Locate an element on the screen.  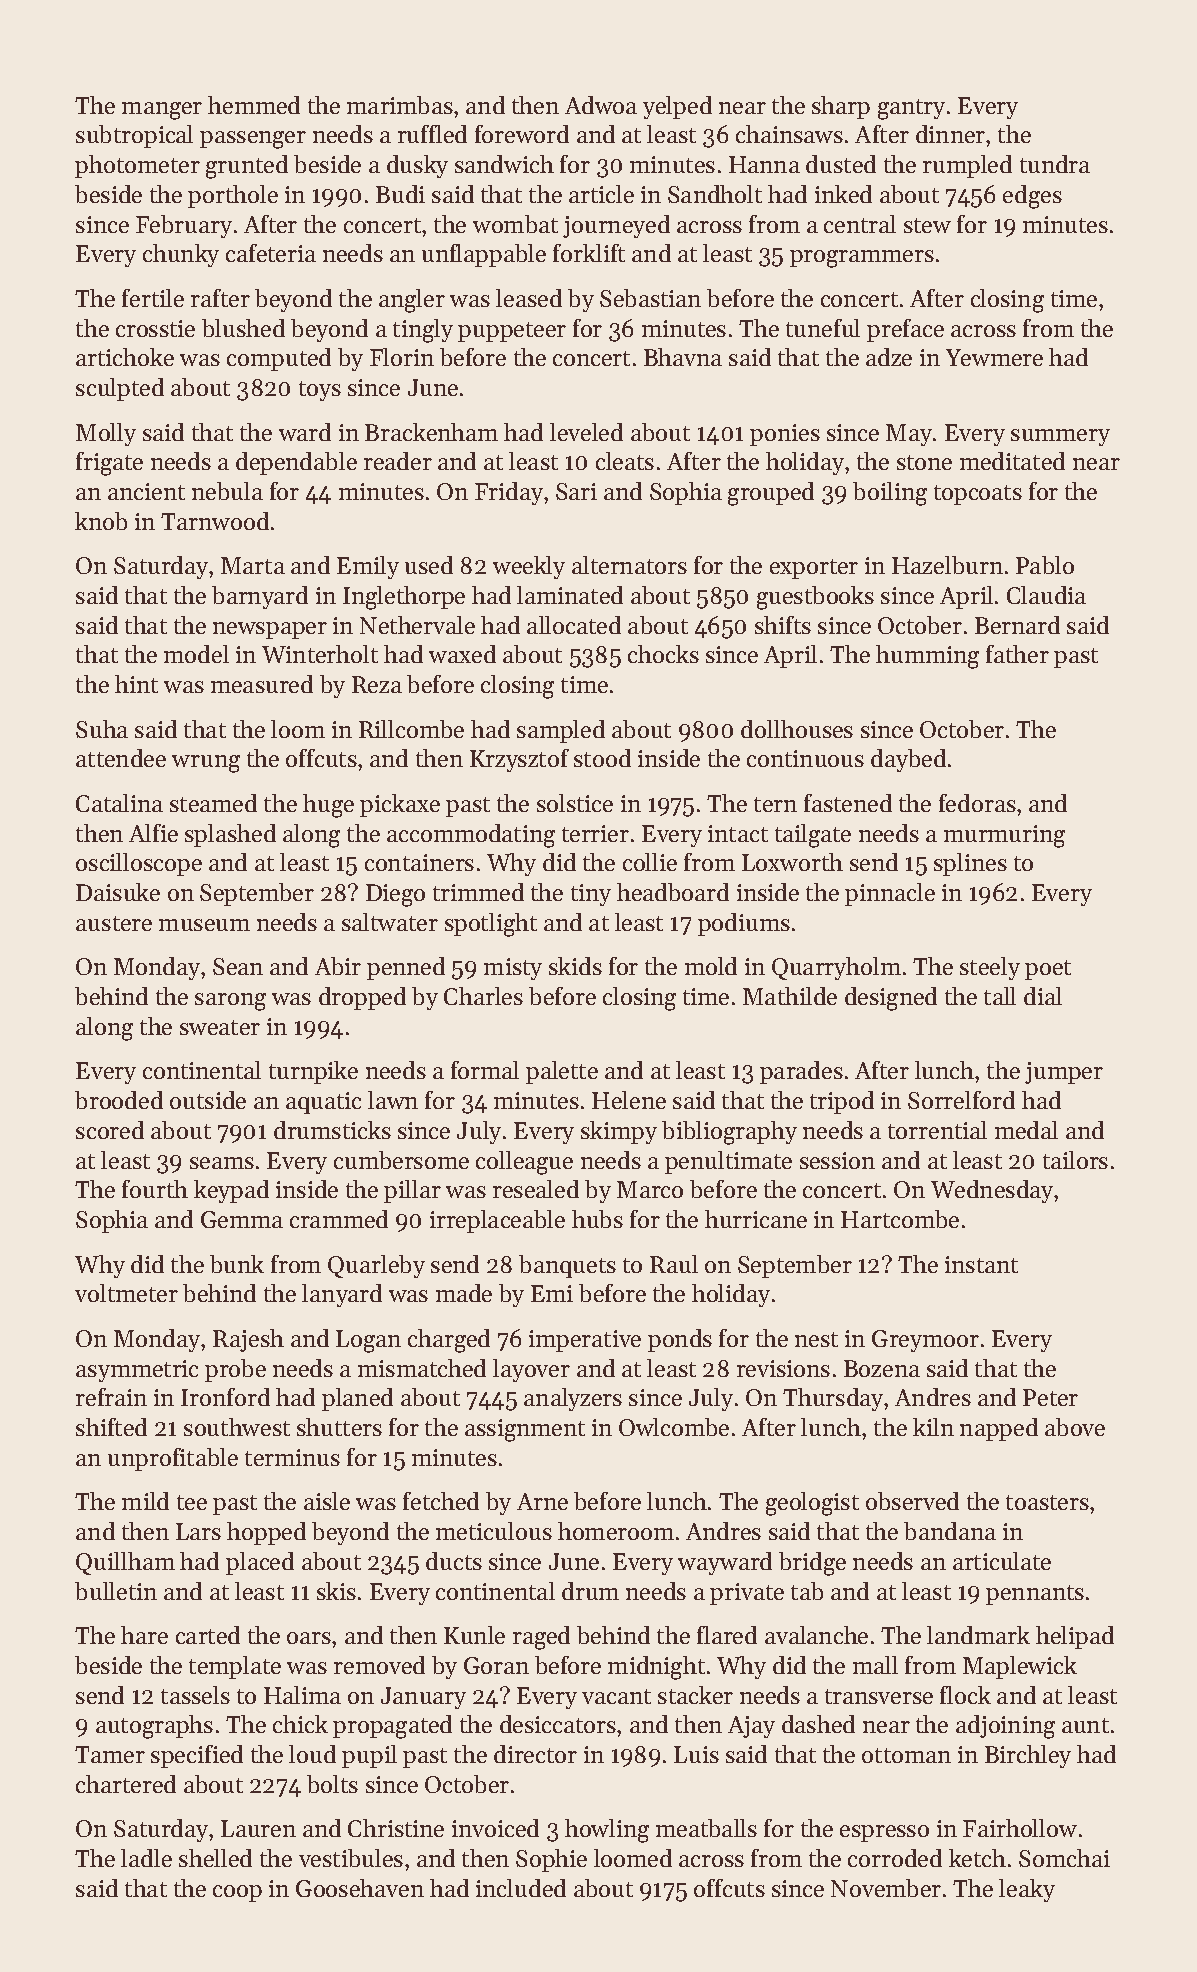
outside is located at coordinates (208, 1100).
